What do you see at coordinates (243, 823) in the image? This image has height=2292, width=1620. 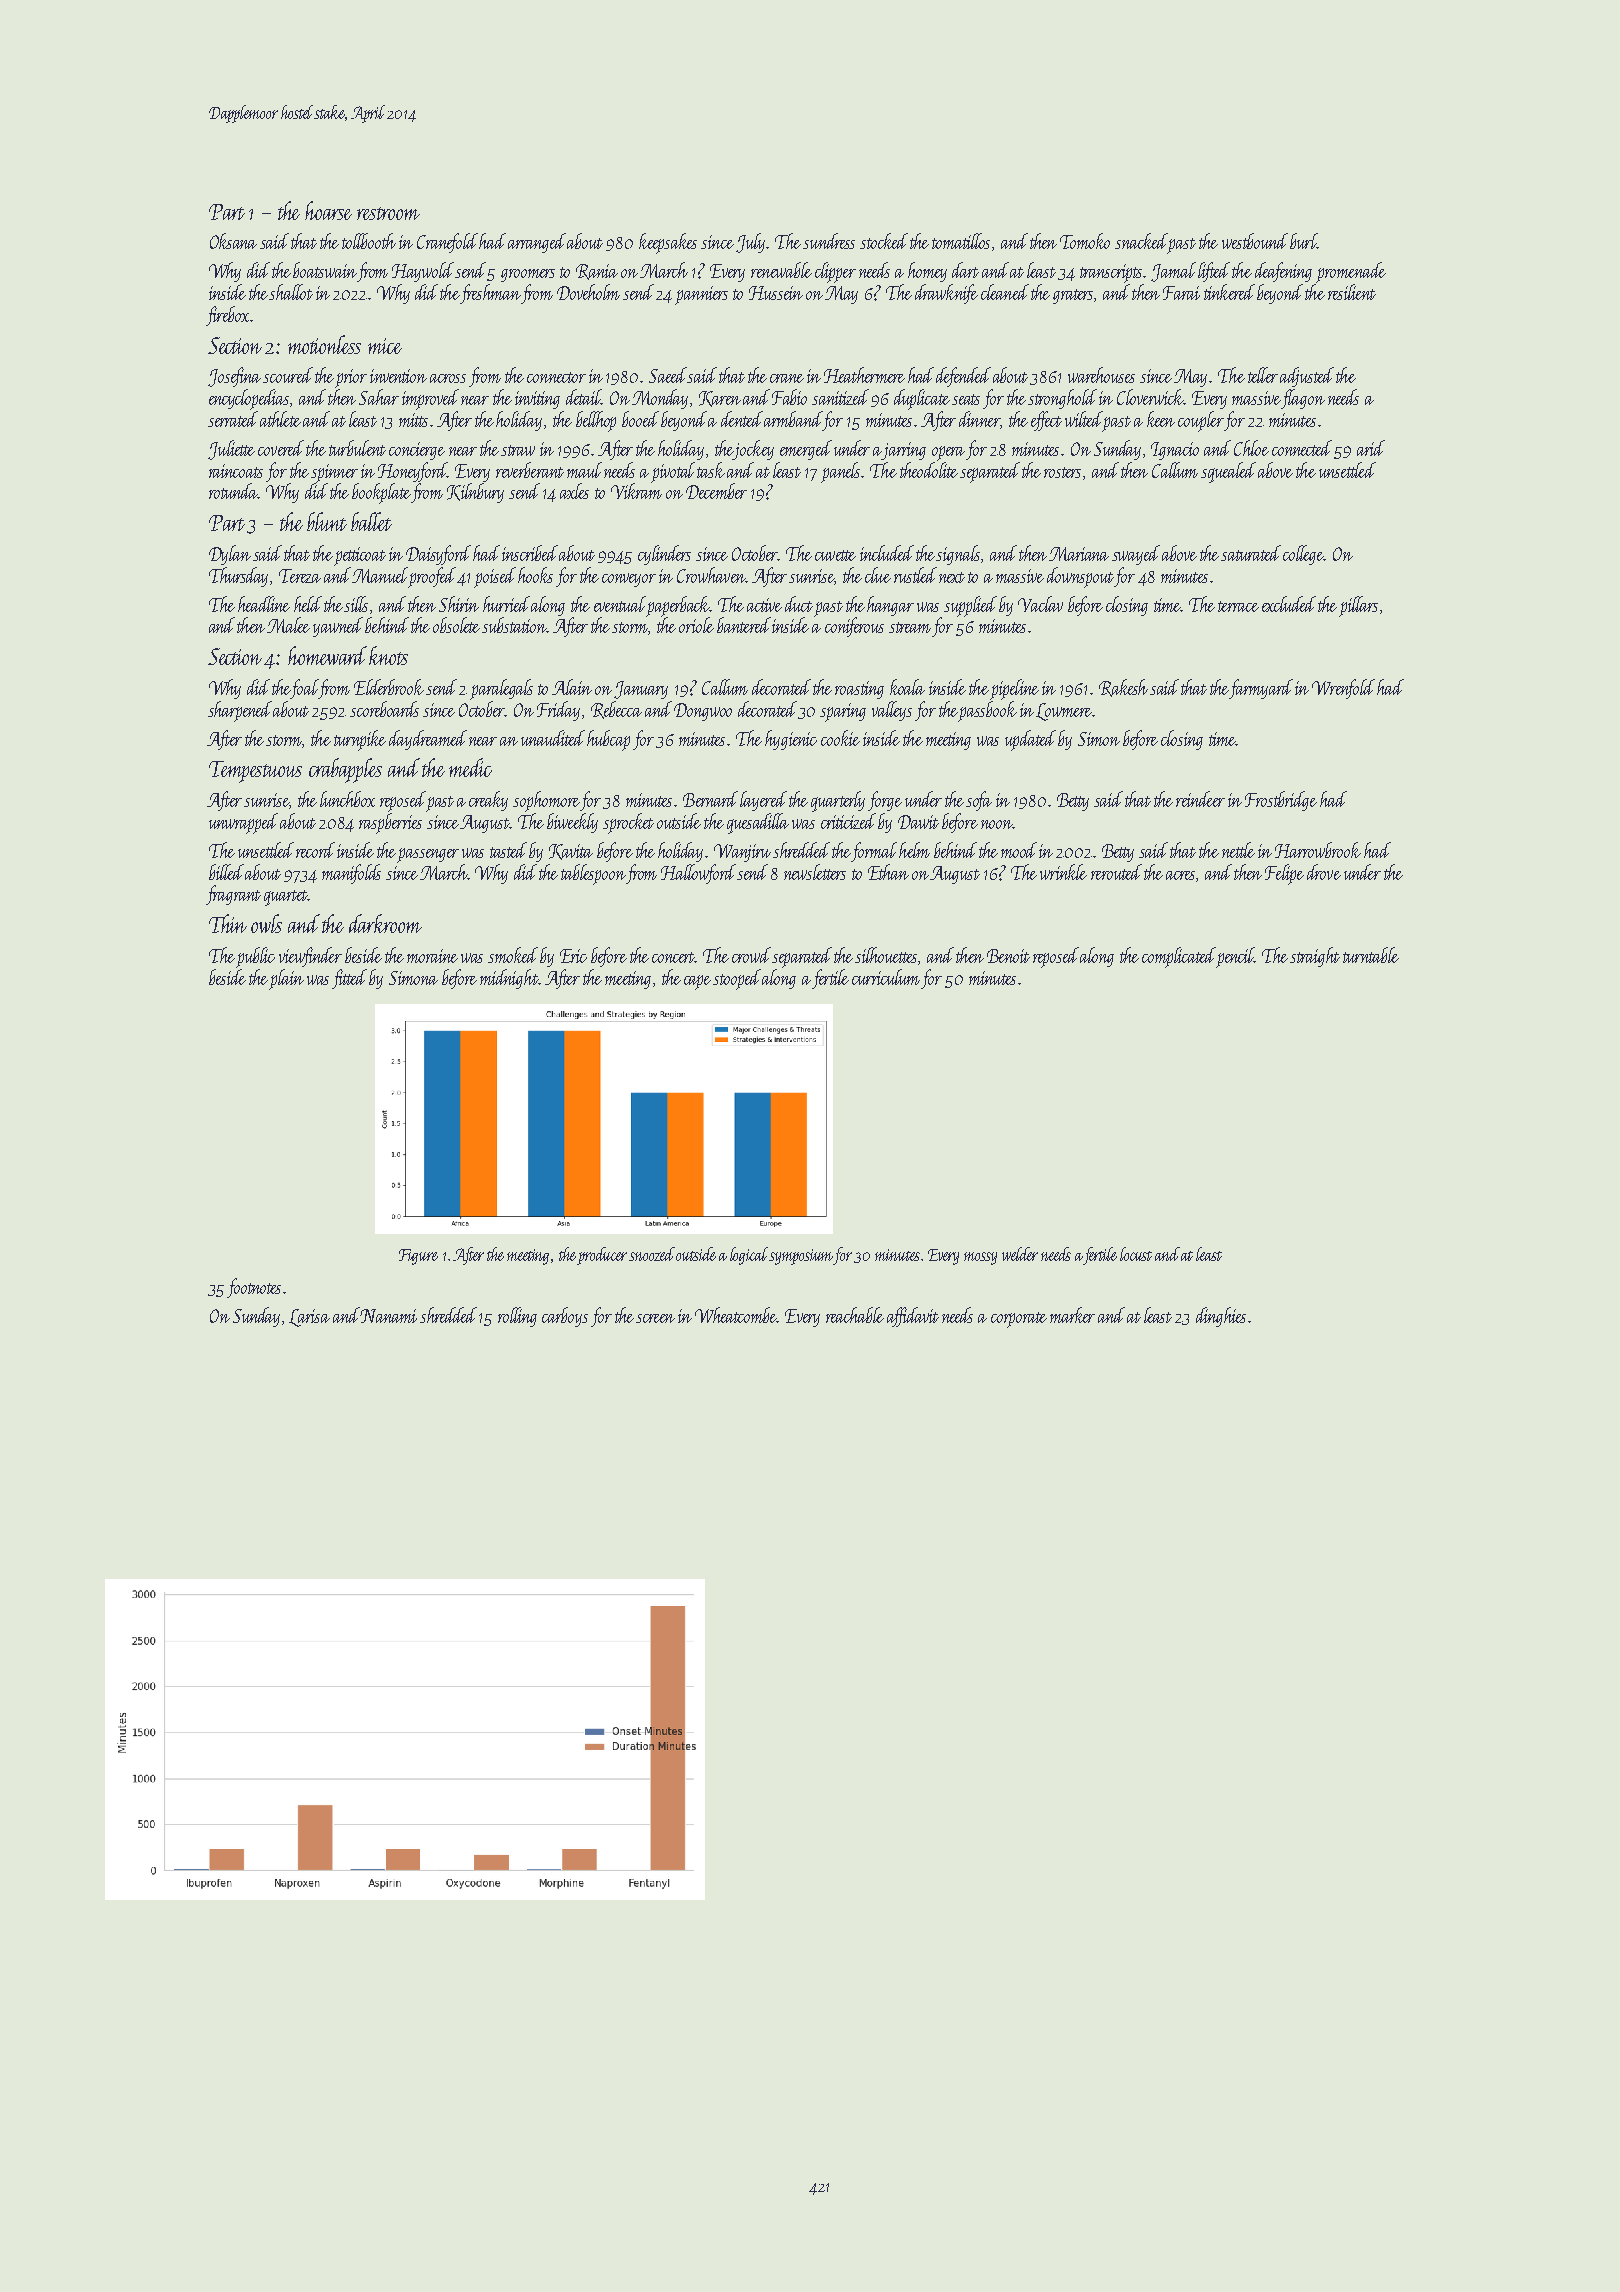 I see `unwrapped` at bounding box center [243, 823].
